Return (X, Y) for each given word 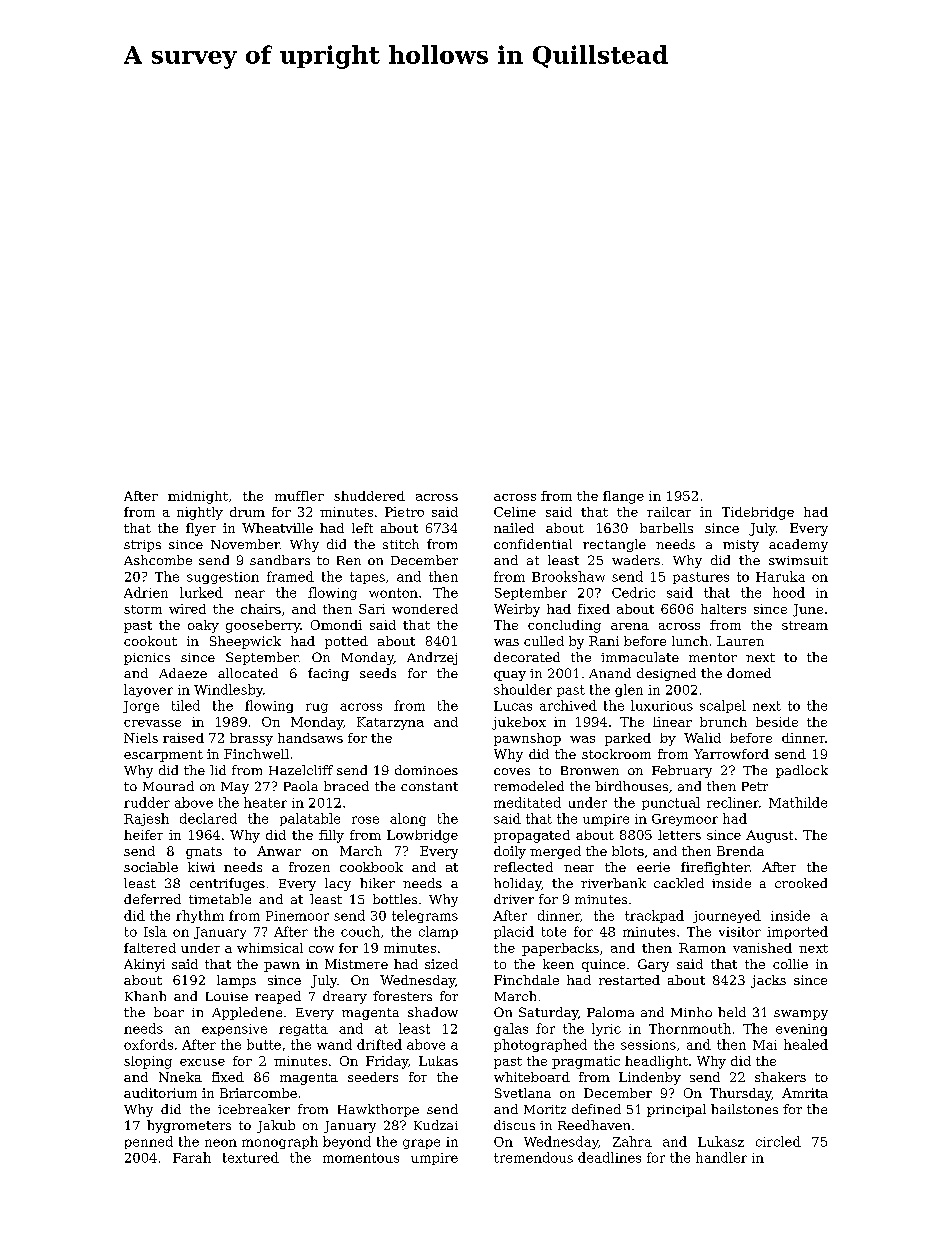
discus (514, 1125)
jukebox (519, 723)
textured (251, 1157)
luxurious (662, 705)
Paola (301, 786)
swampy (801, 1015)
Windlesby (228, 690)
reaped (278, 997)
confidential (533, 544)
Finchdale (526, 980)
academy (798, 545)
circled (778, 1141)
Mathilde (798, 802)
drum (247, 512)
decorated (527, 657)
